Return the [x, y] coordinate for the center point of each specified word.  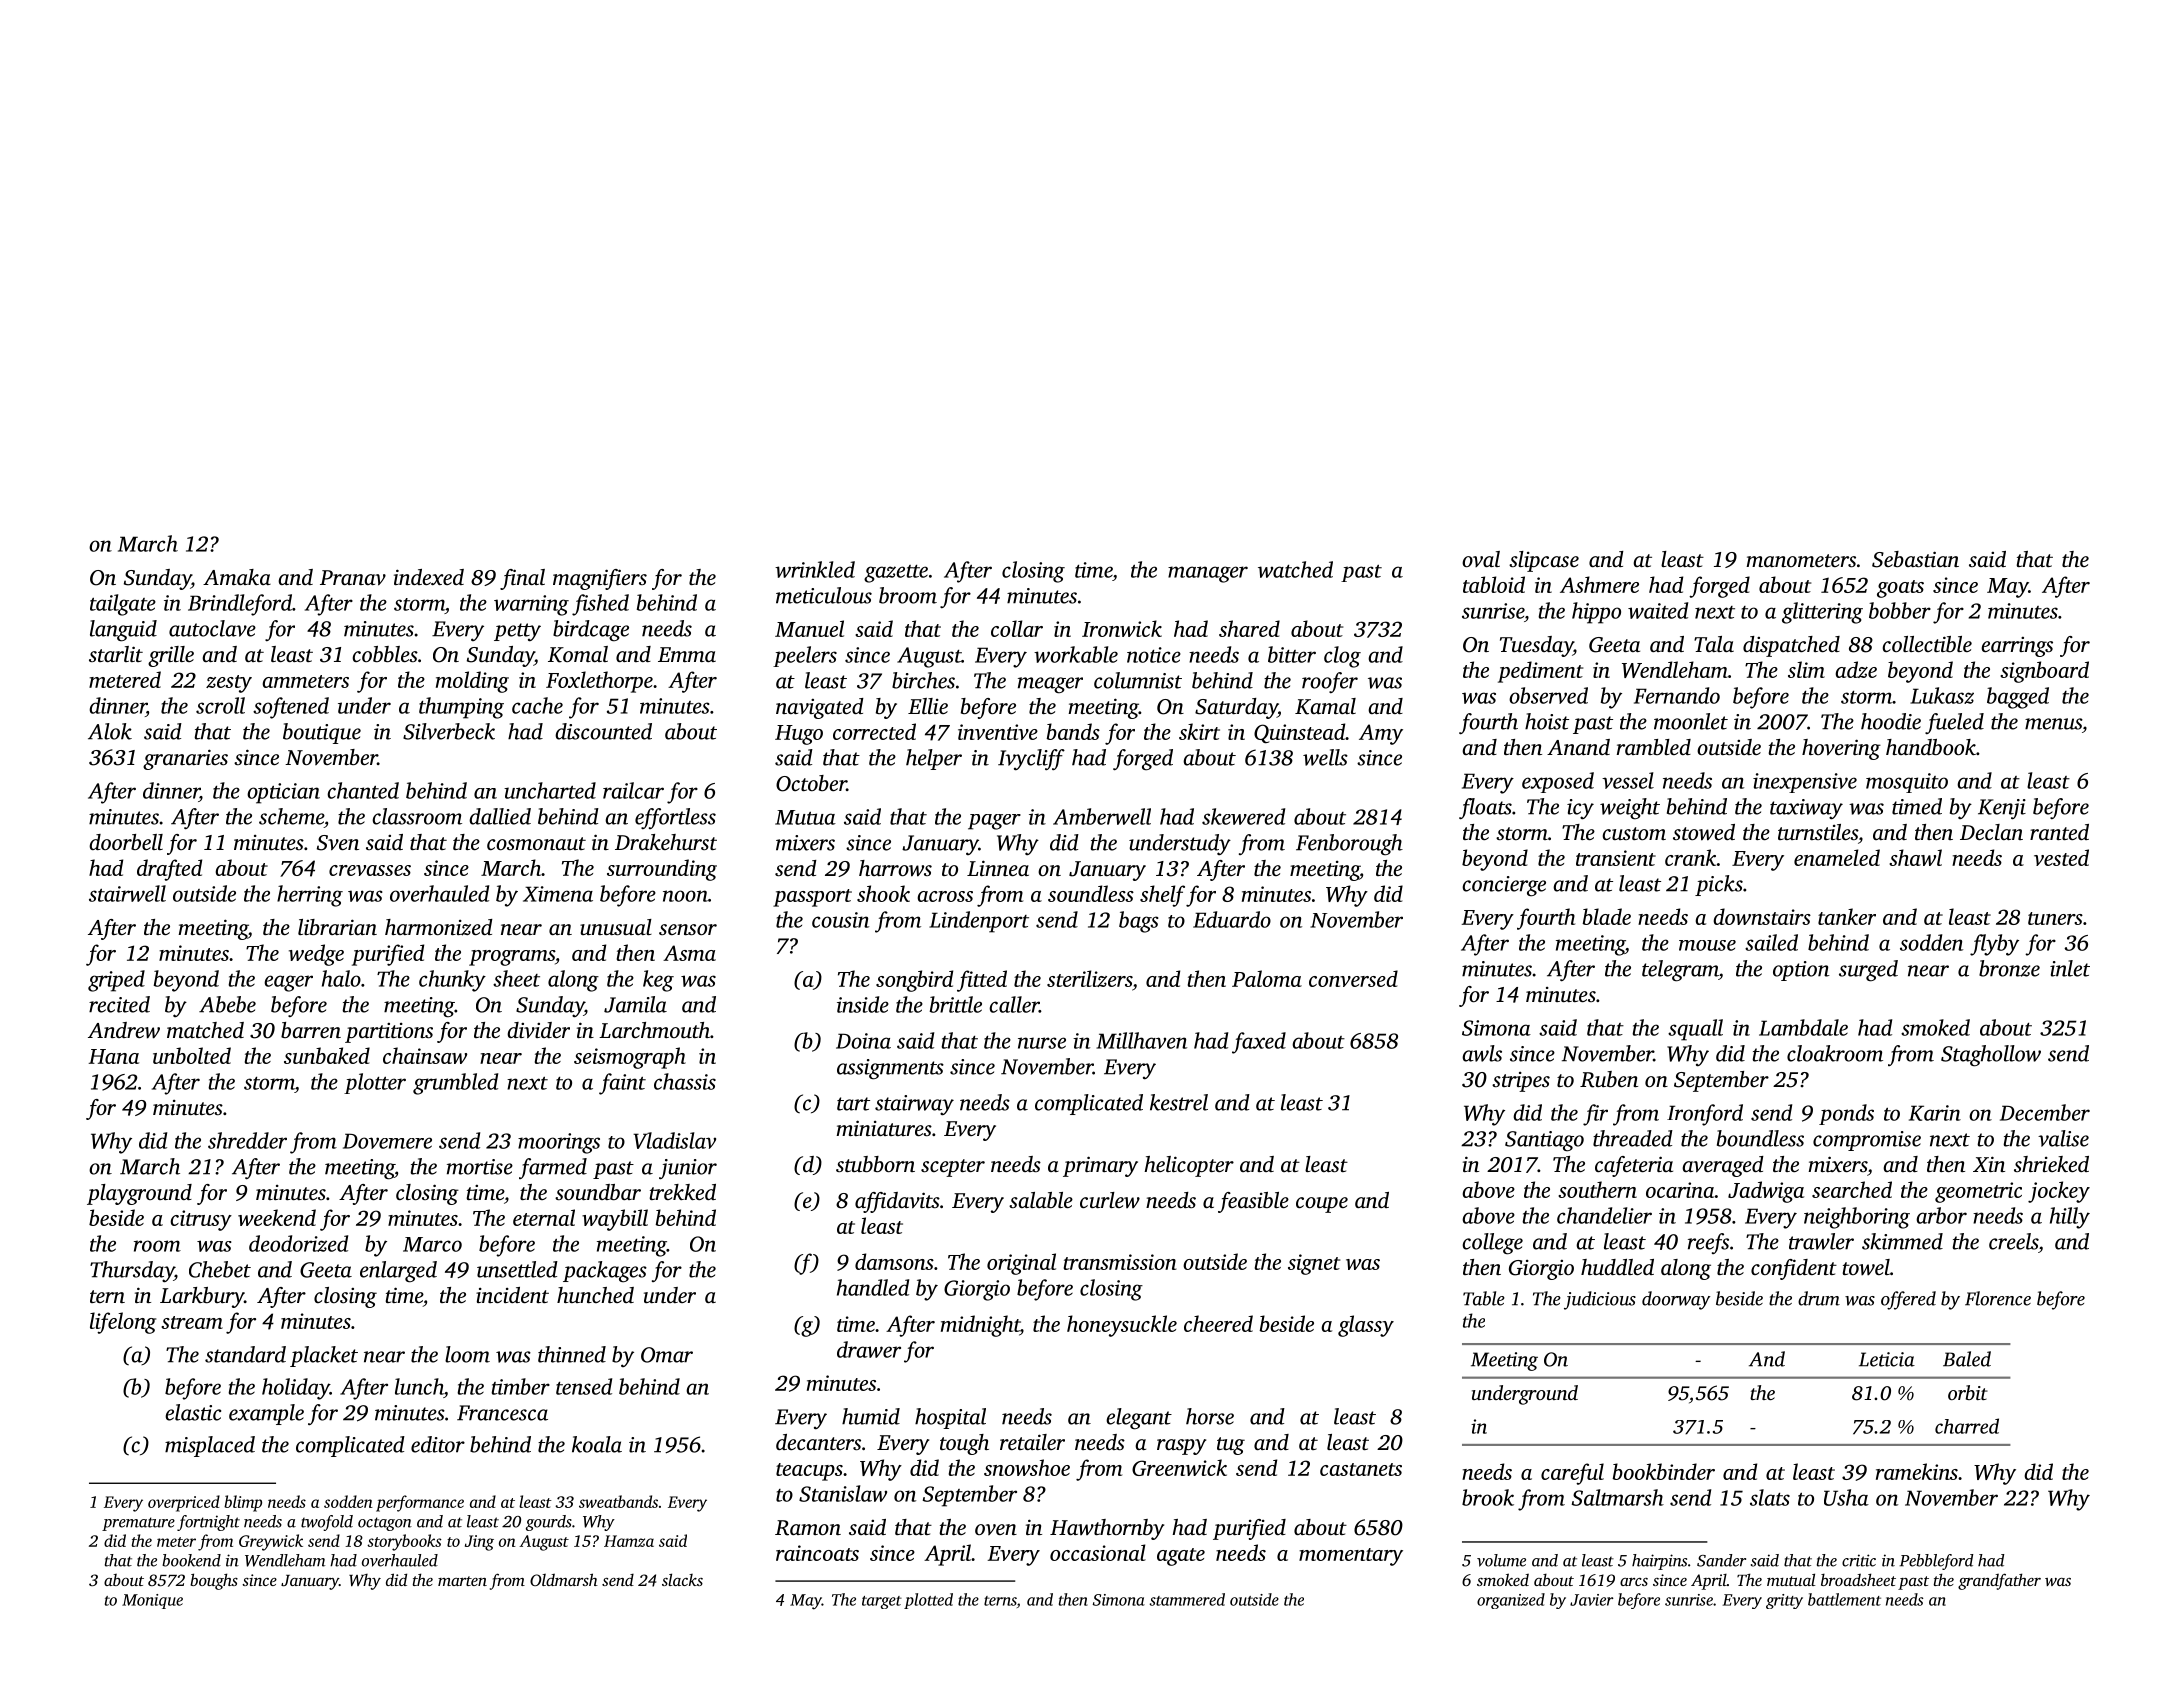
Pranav [353, 578]
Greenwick [1179, 1467]
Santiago [1544, 1141]
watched [1295, 569]
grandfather [1999, 1581]
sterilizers [1089, 978]
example [266, 1414]
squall [1695, 1030]
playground [139, 1194]
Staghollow [1991, 1056]
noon [685, 896]
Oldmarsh [564, 1579]
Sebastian [1915, 559]
